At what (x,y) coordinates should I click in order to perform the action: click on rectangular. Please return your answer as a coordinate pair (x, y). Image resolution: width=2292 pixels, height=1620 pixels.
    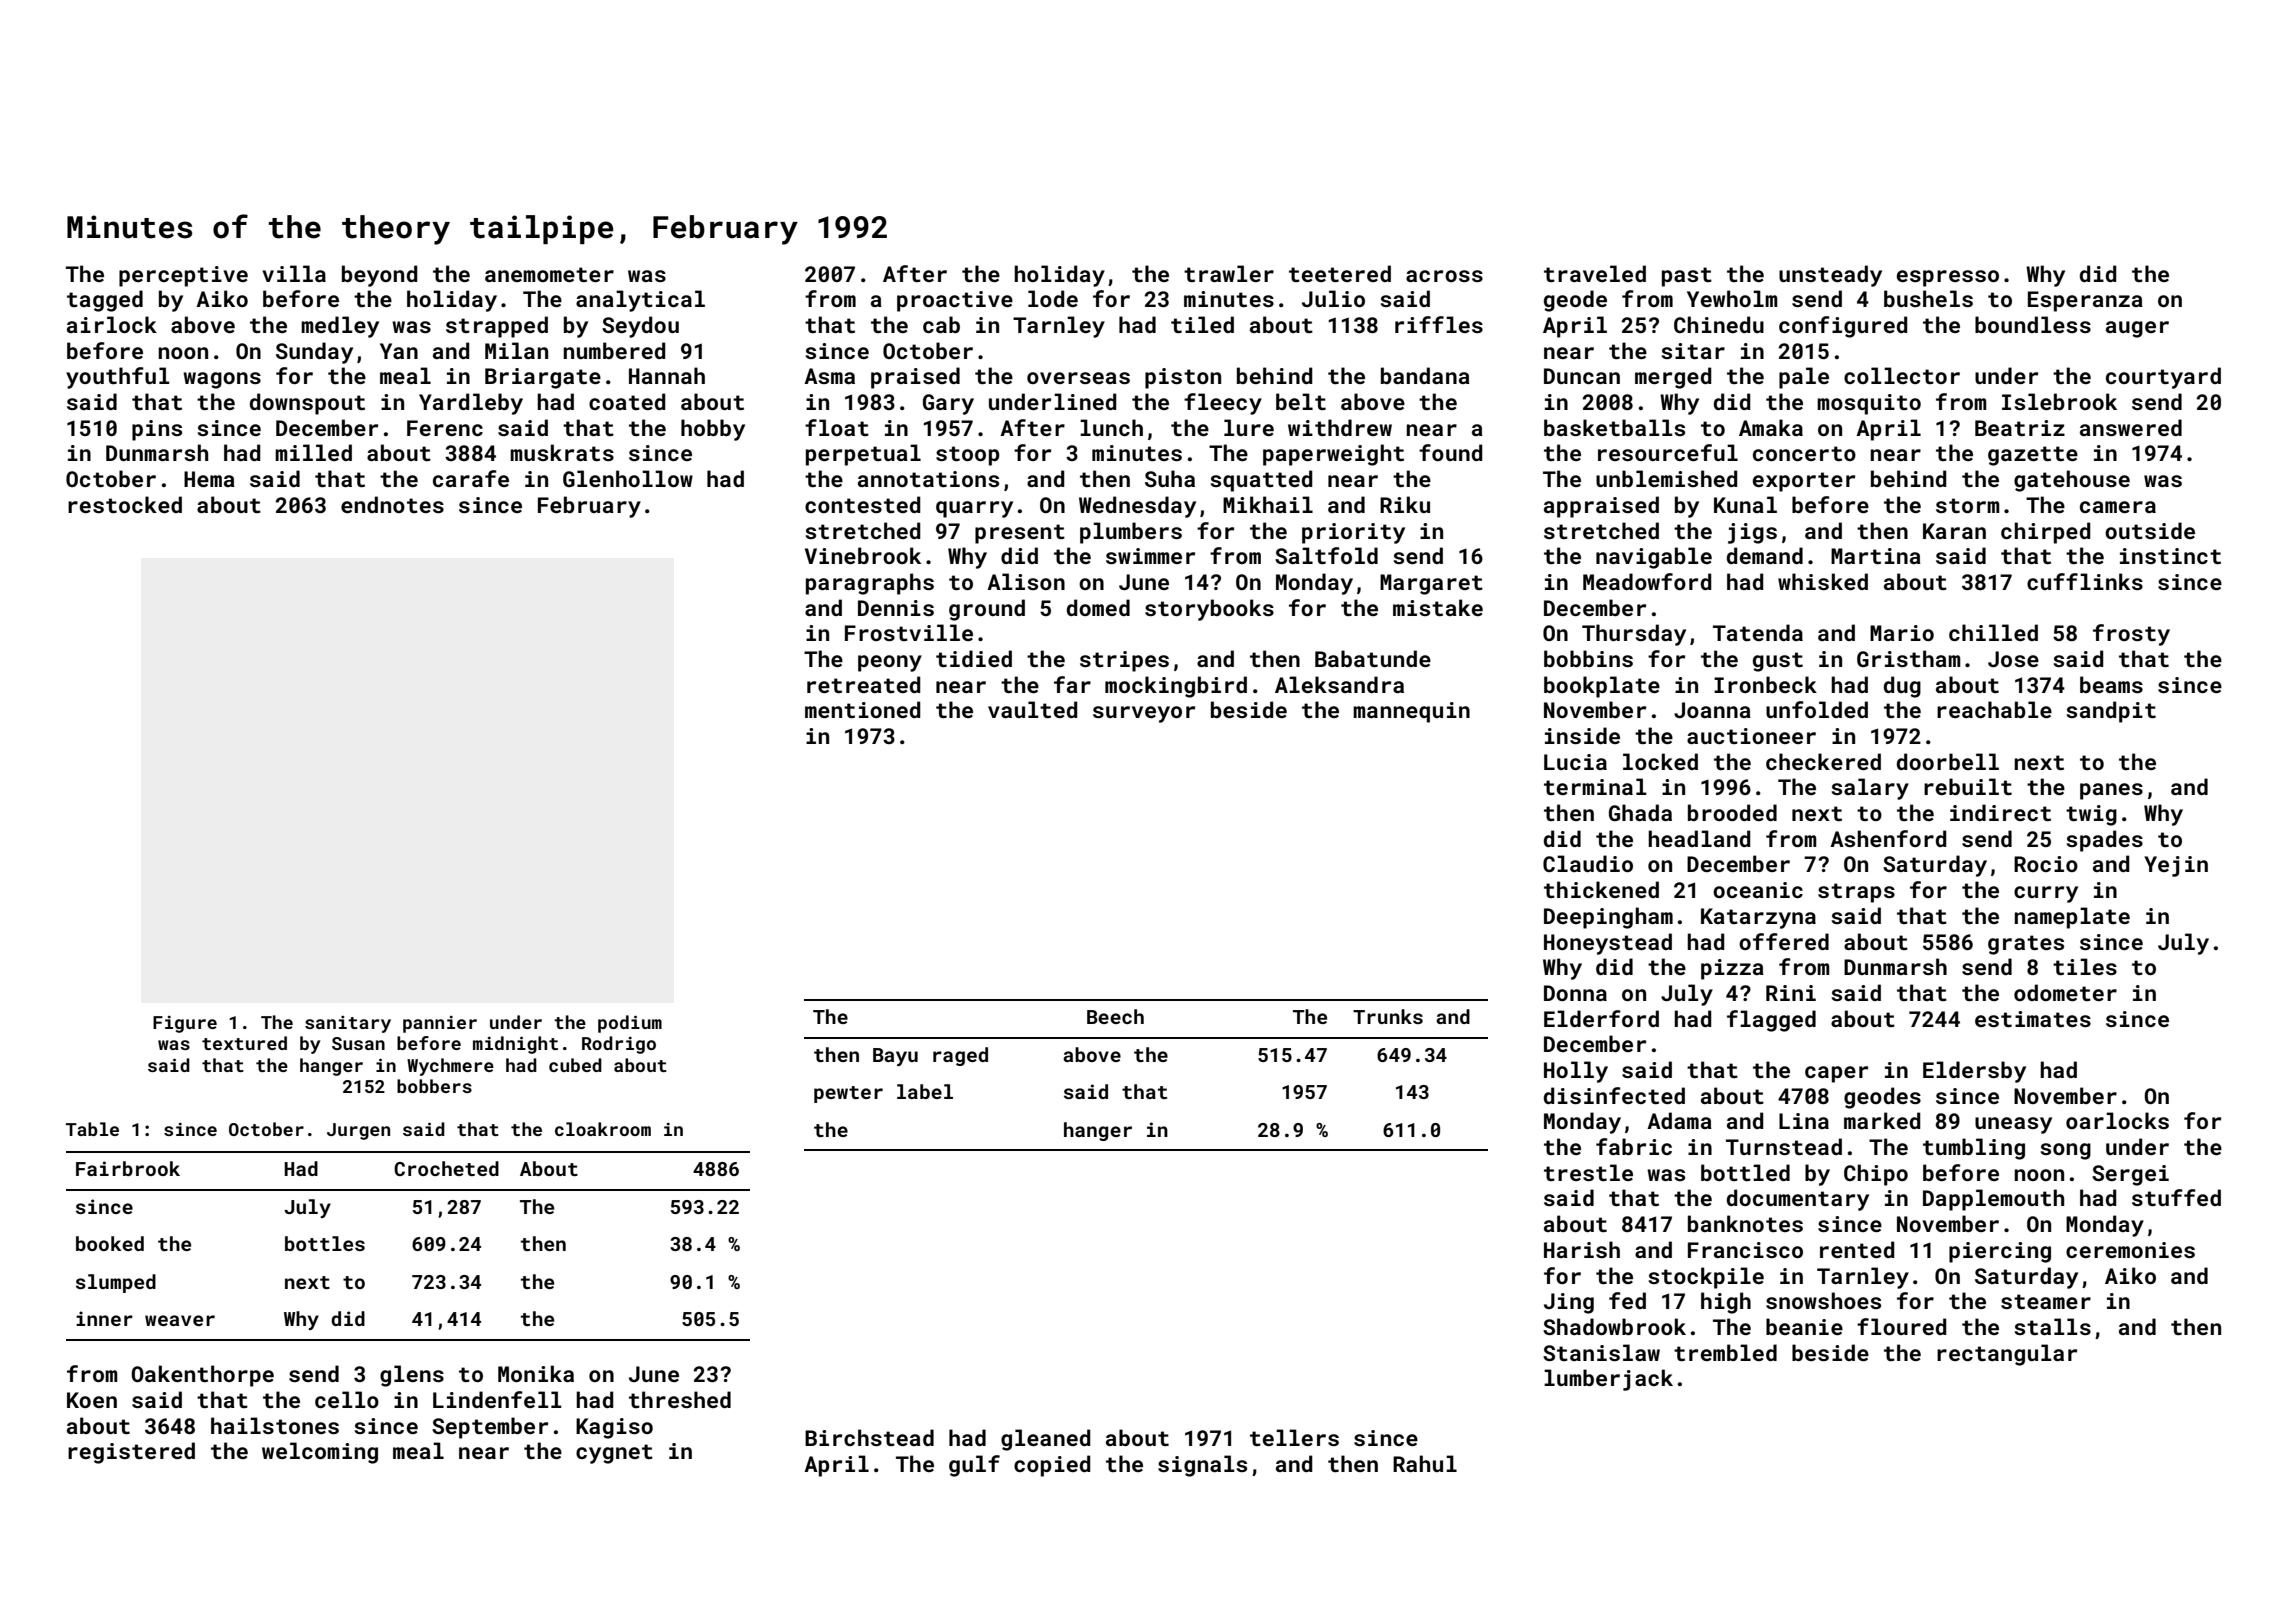
    Looking at the image, I should click on (2007, 1355).
